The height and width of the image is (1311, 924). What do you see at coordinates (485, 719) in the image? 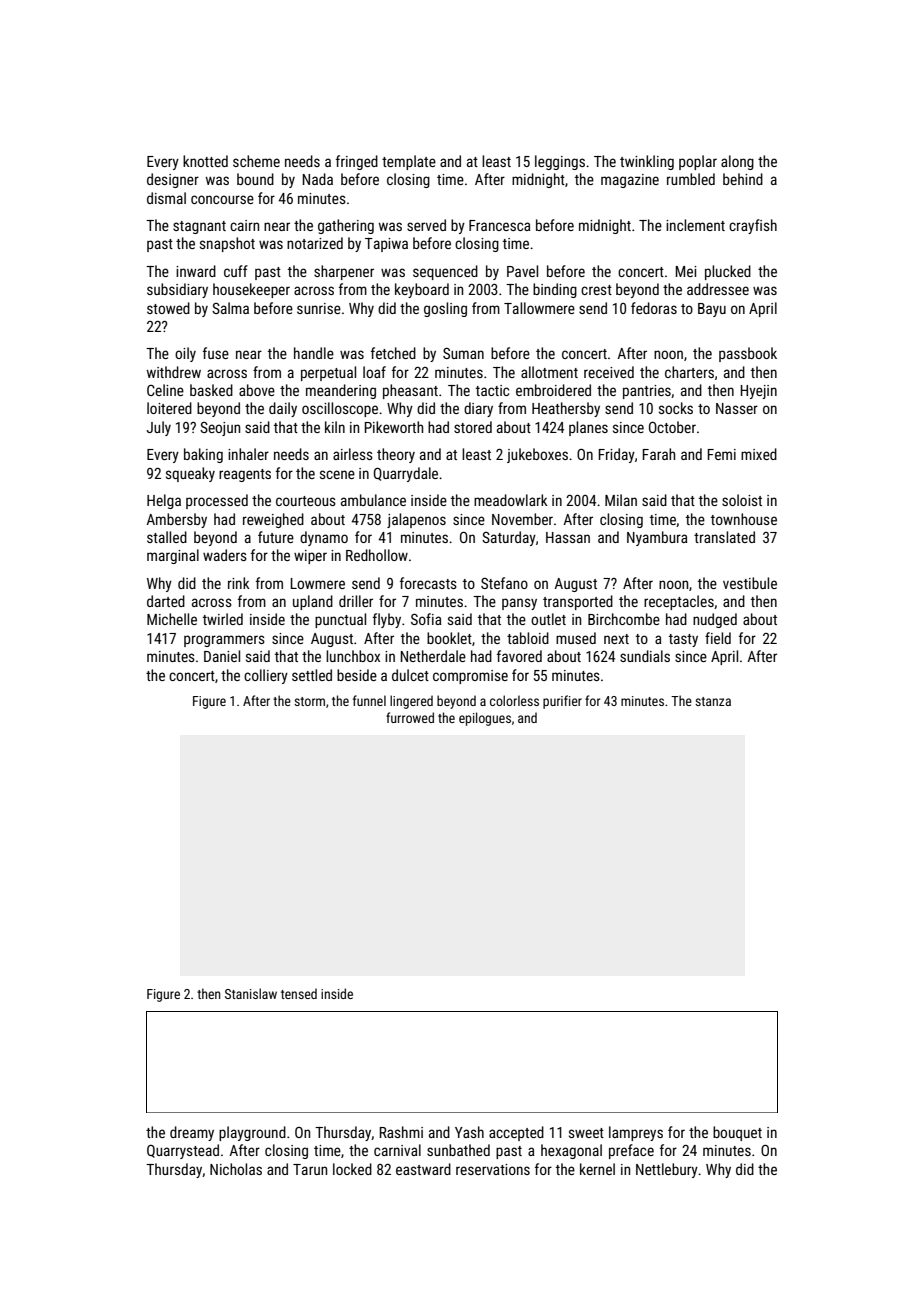
I see `epilogues` at bounding box center [485, 719].
